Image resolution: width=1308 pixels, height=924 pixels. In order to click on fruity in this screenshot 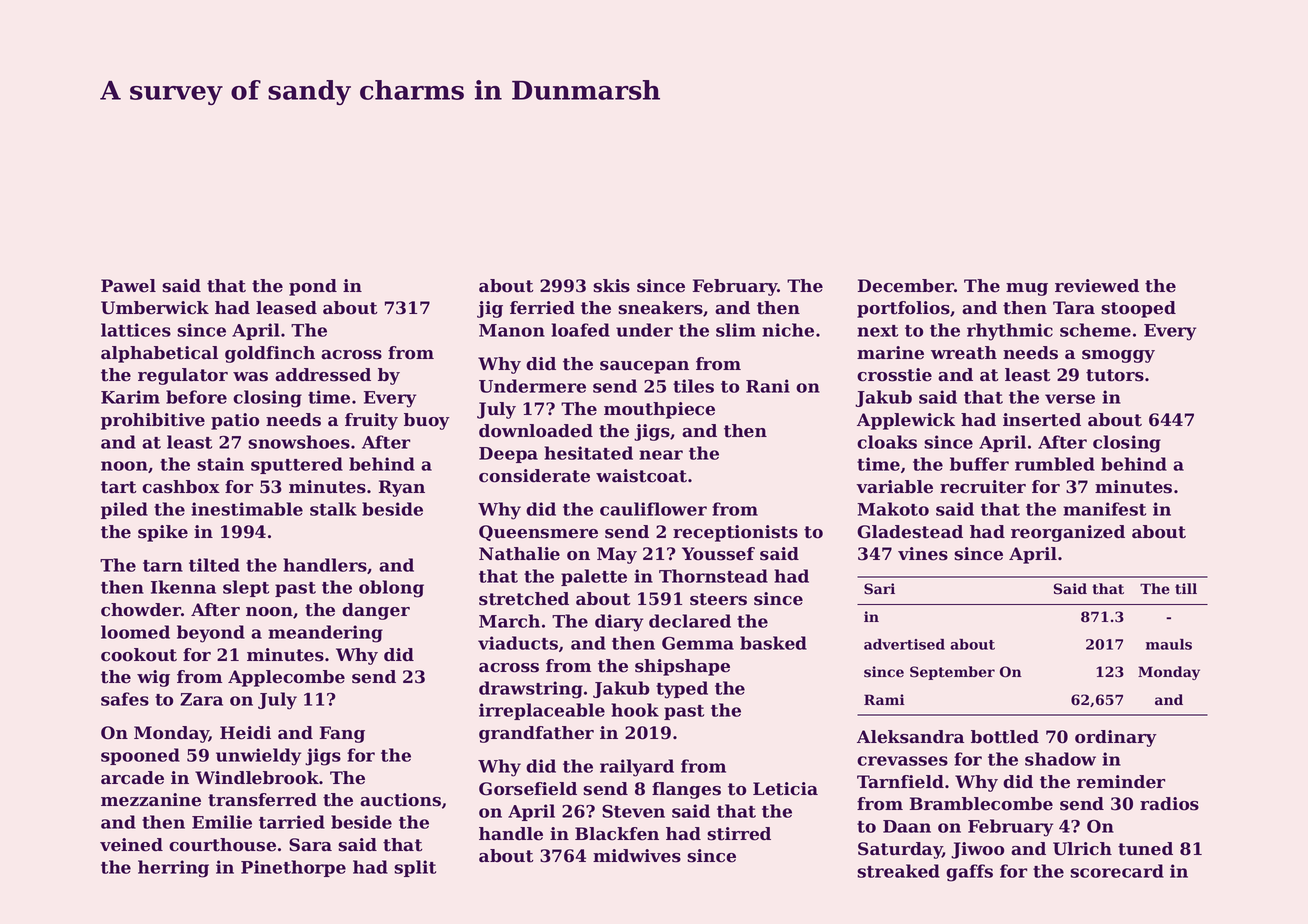, I will do `click(371, 421)`.
